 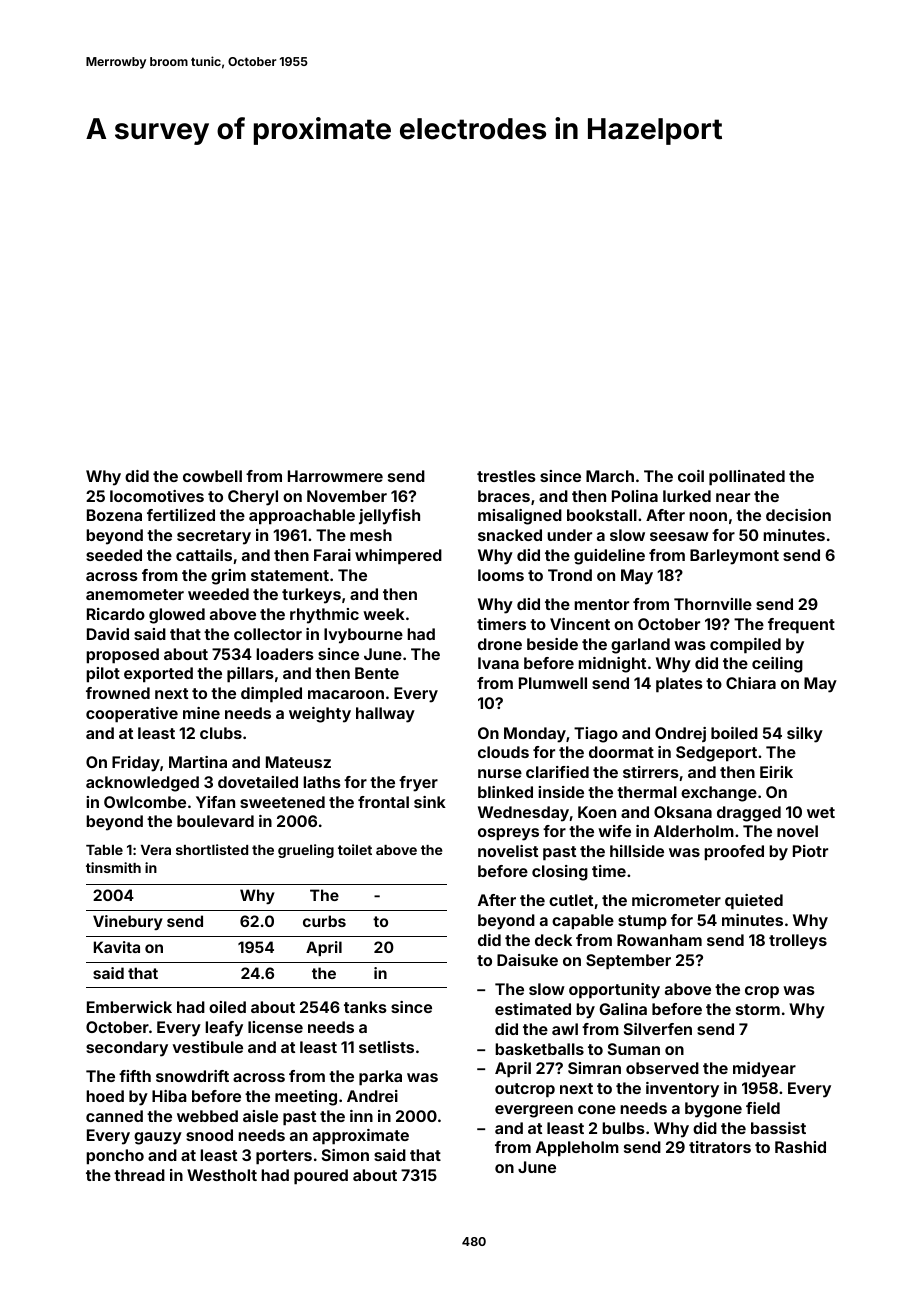 I want to click on plates, so click(x=679, y=685).
